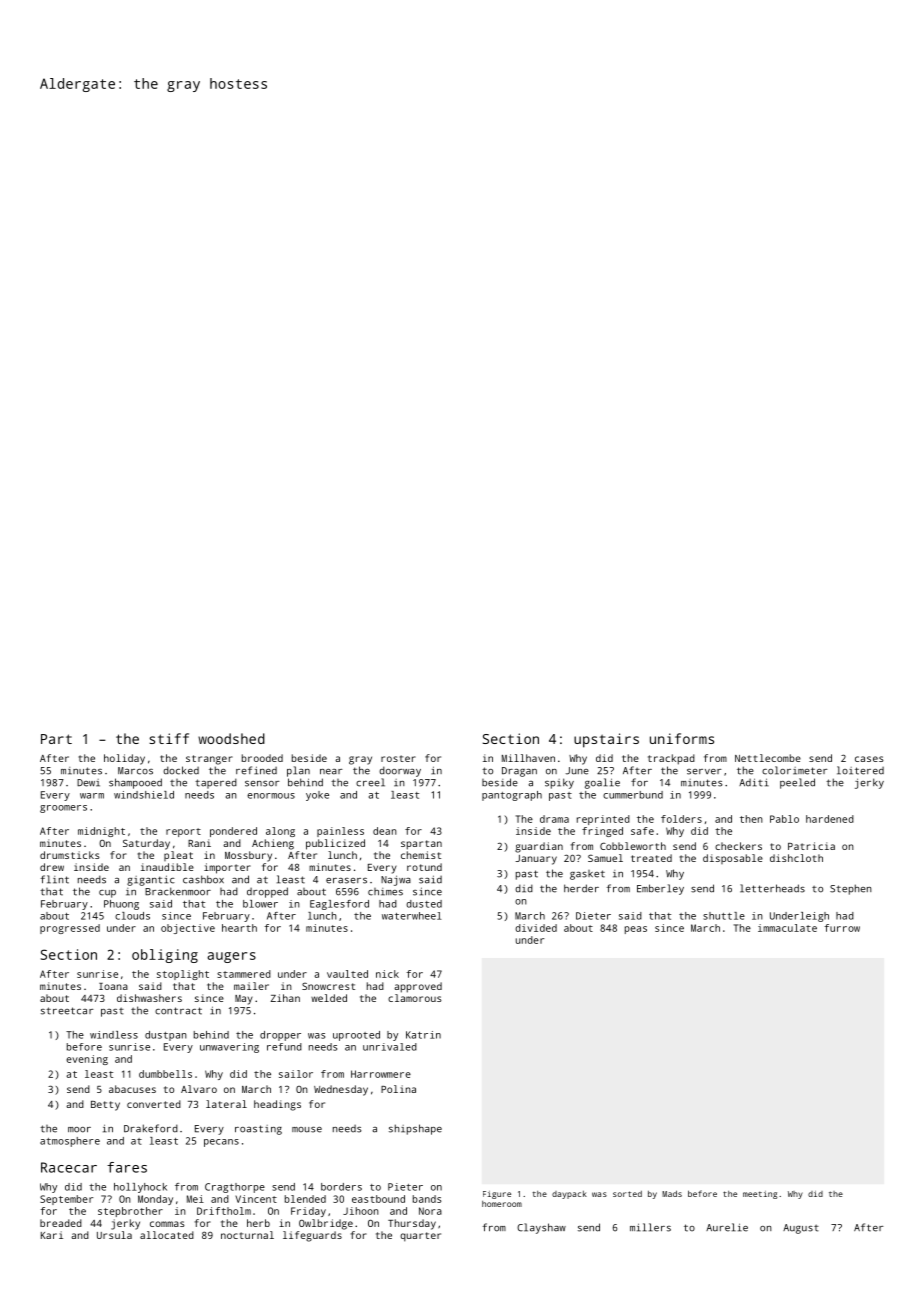 This document has height=1308, width=924. What do you see at coordinates (784, 819) in the document?
I see `Pablo` at bounding box center [784, 819].
